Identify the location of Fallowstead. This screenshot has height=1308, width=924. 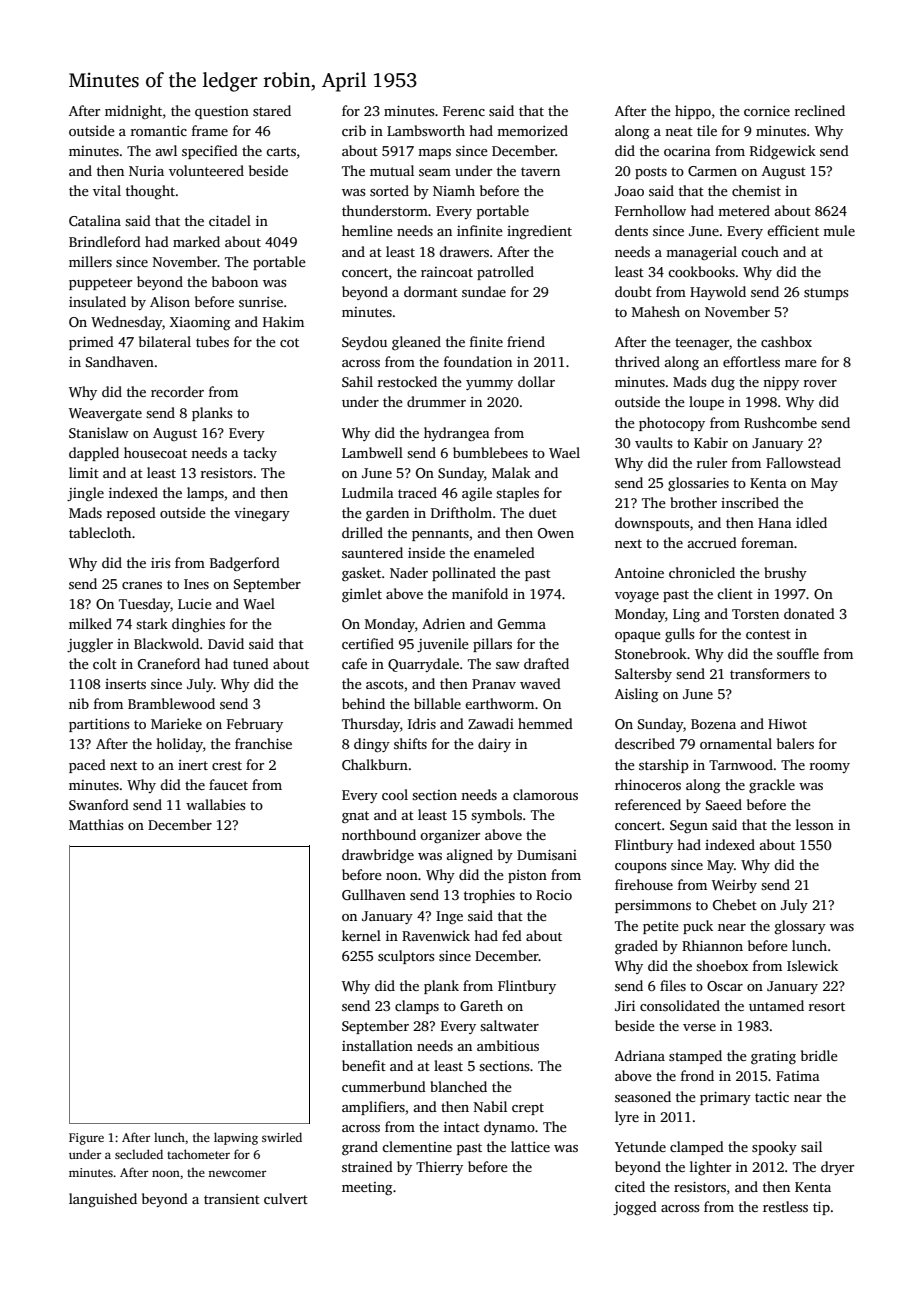
(803, 462).
